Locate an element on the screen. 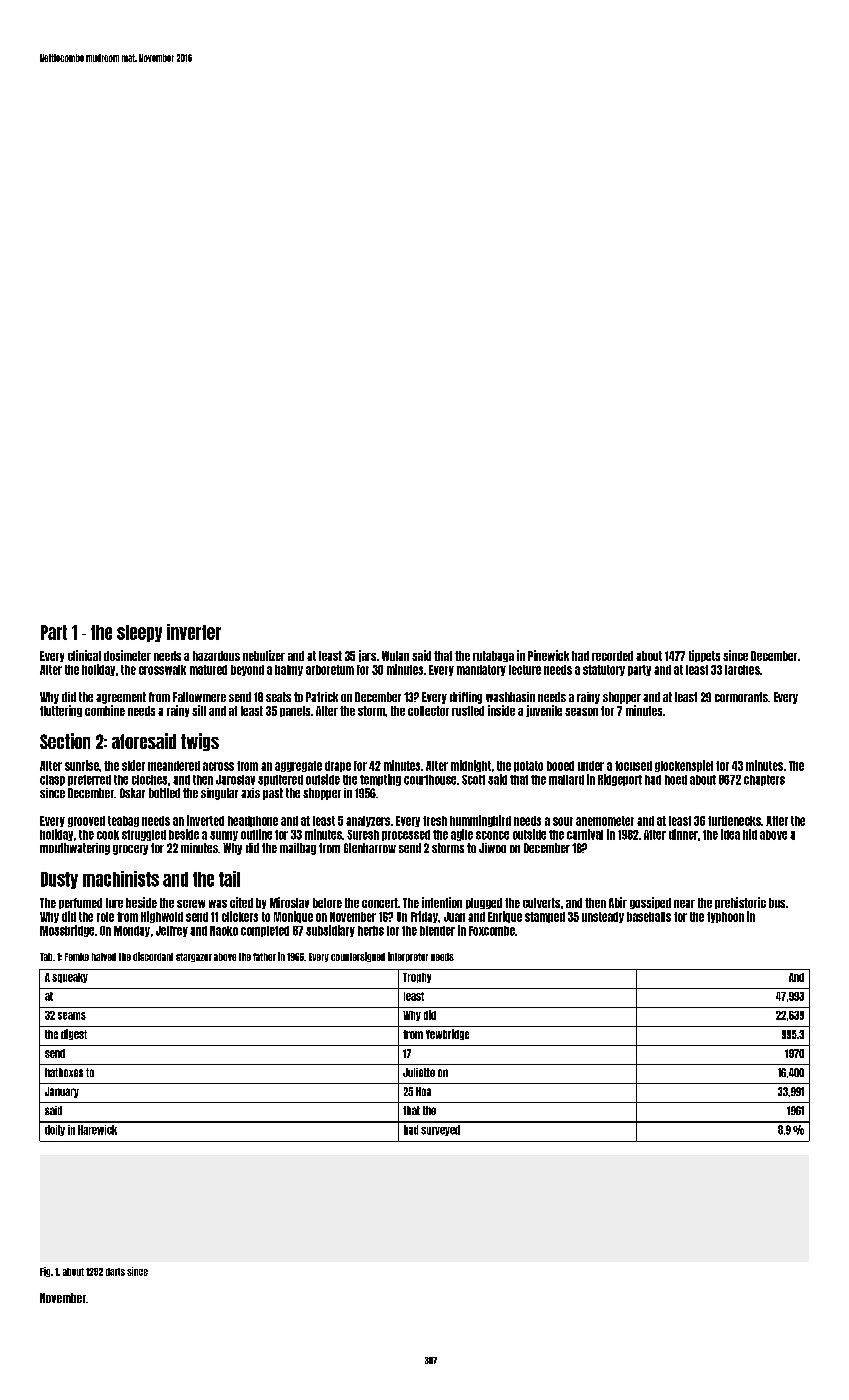 The height and width of the screenshot is (1400, 849). across is located at coordinates (218, 766).
